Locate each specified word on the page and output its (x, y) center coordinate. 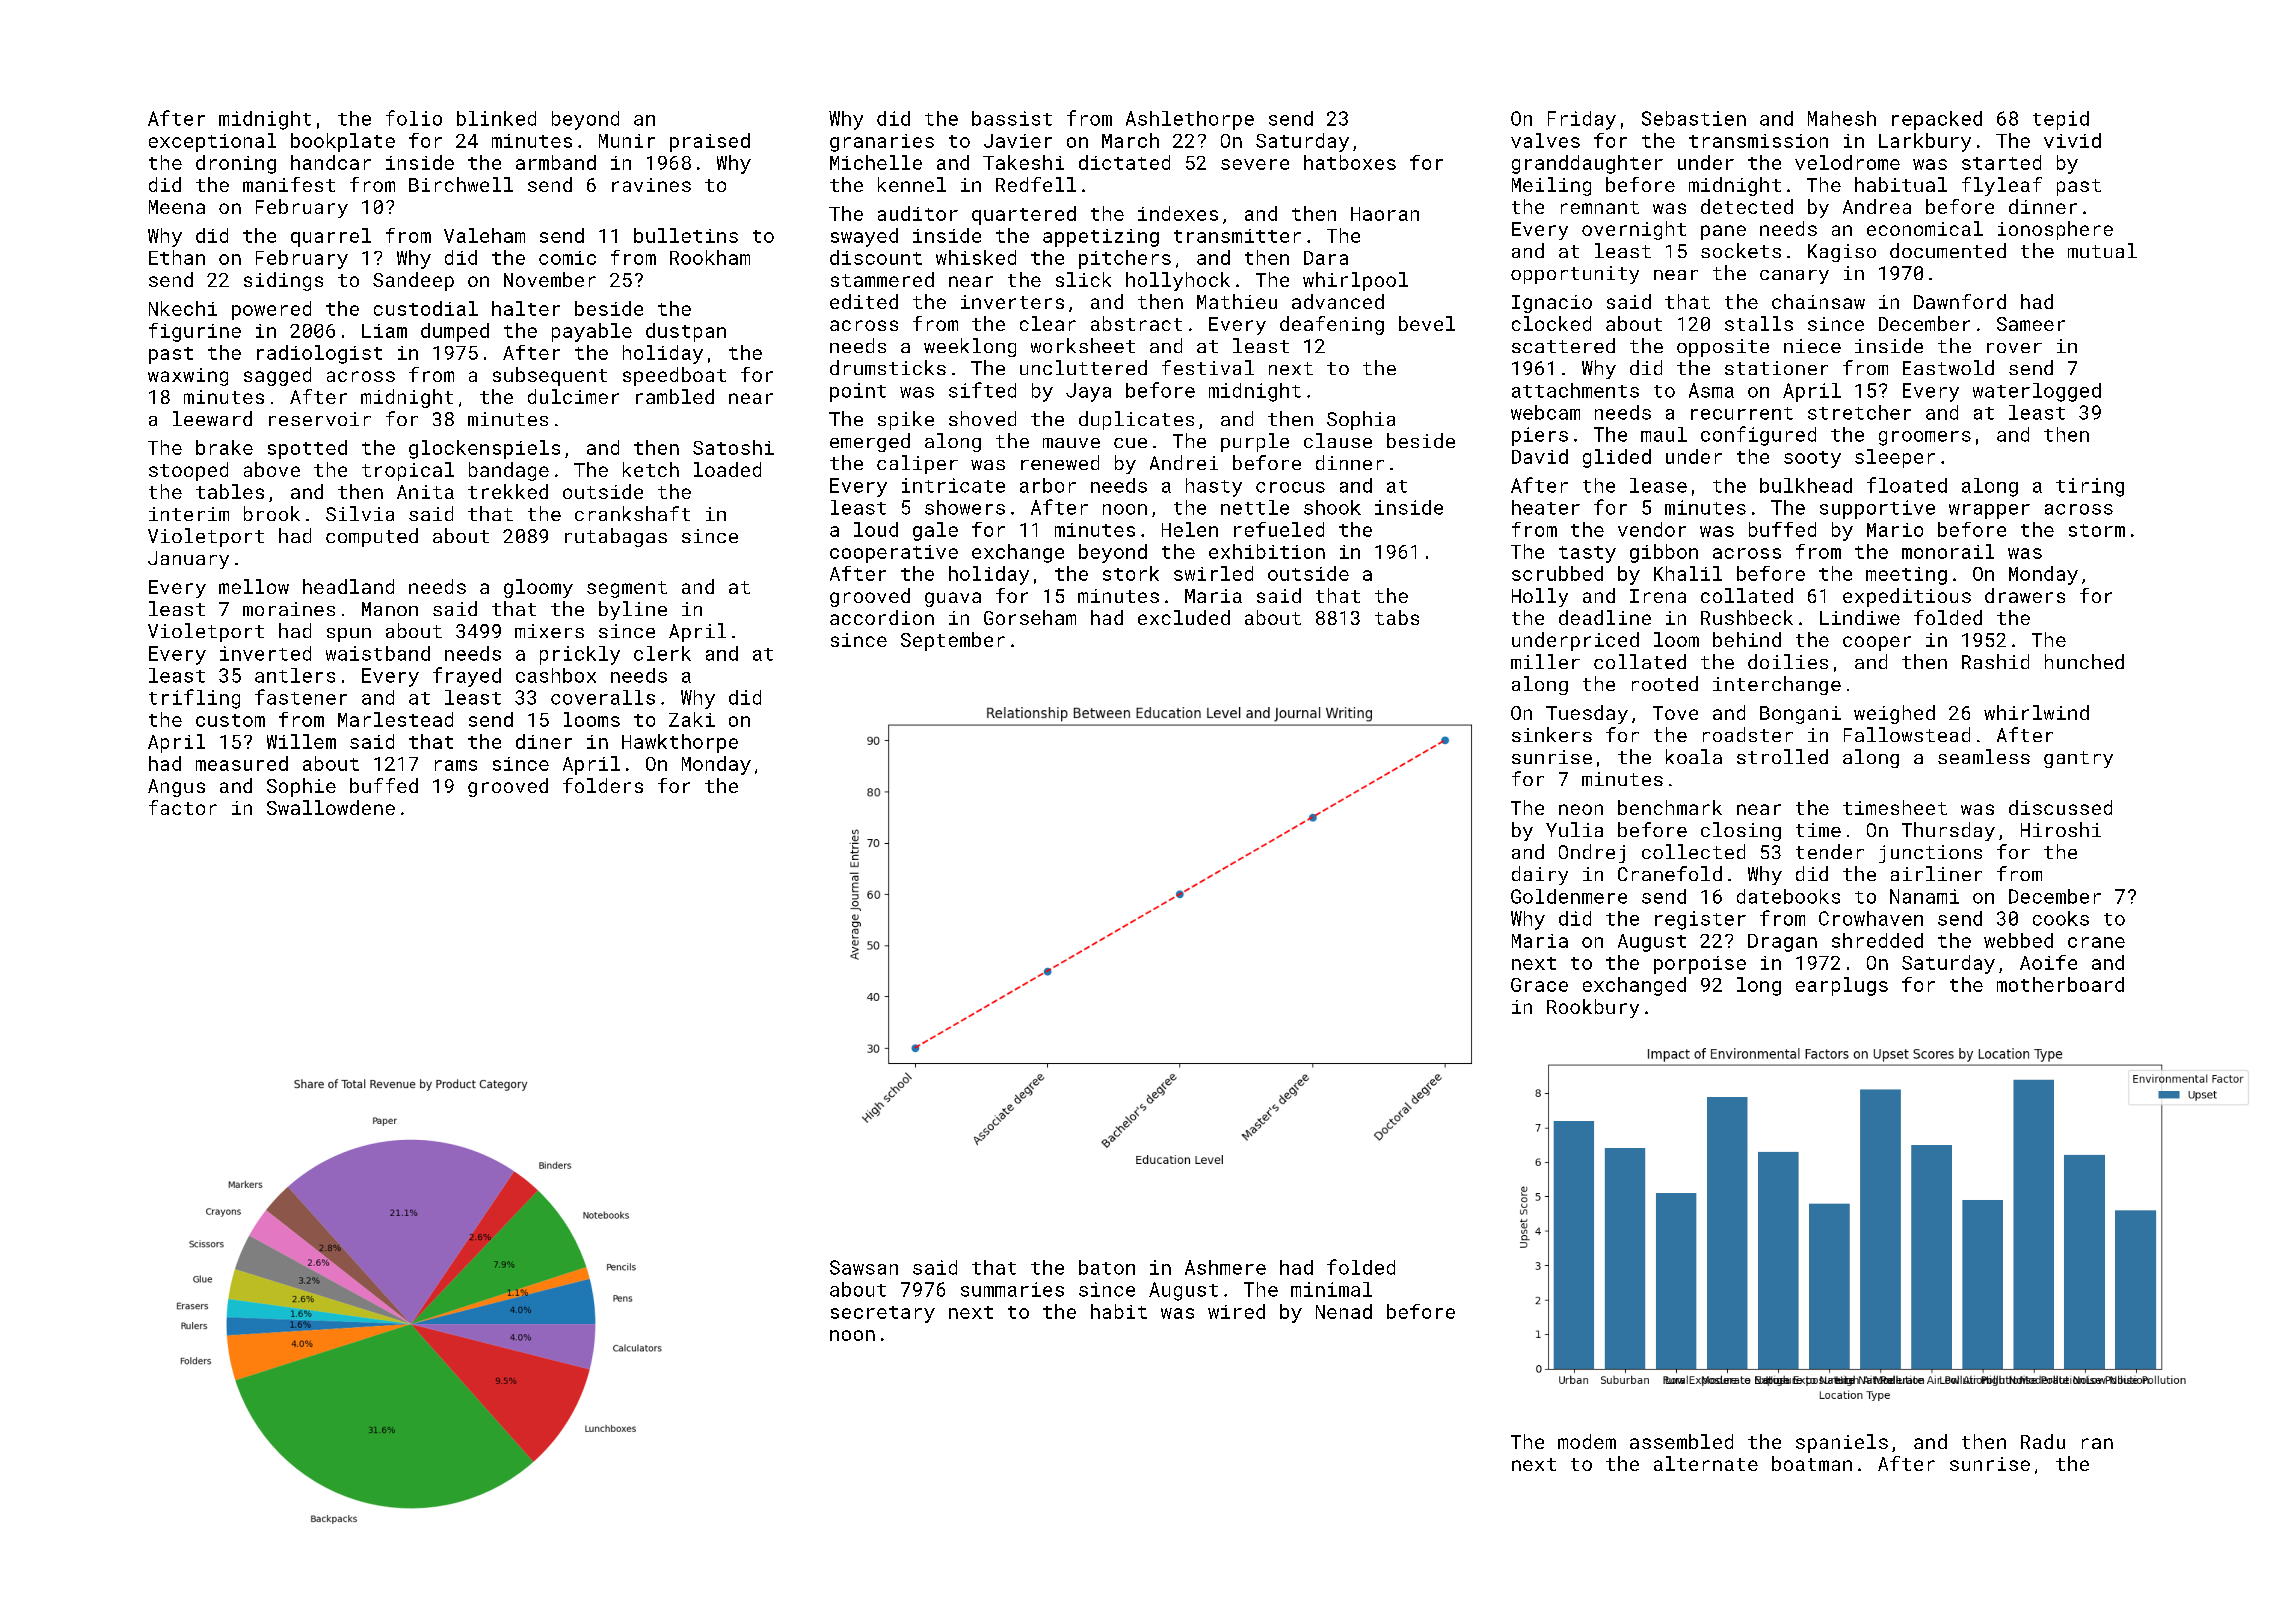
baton (1107, 1267)
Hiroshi (2061, 829)
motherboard (2060, 984)
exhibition (1267, 551)
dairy (1540, 875)
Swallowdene (331, 807)
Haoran (1385, 214)
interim (189, 514)
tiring (2090, 487)
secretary (883, 1314)
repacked (1937, 120)
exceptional (212, 142)
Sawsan (864, 1267)
